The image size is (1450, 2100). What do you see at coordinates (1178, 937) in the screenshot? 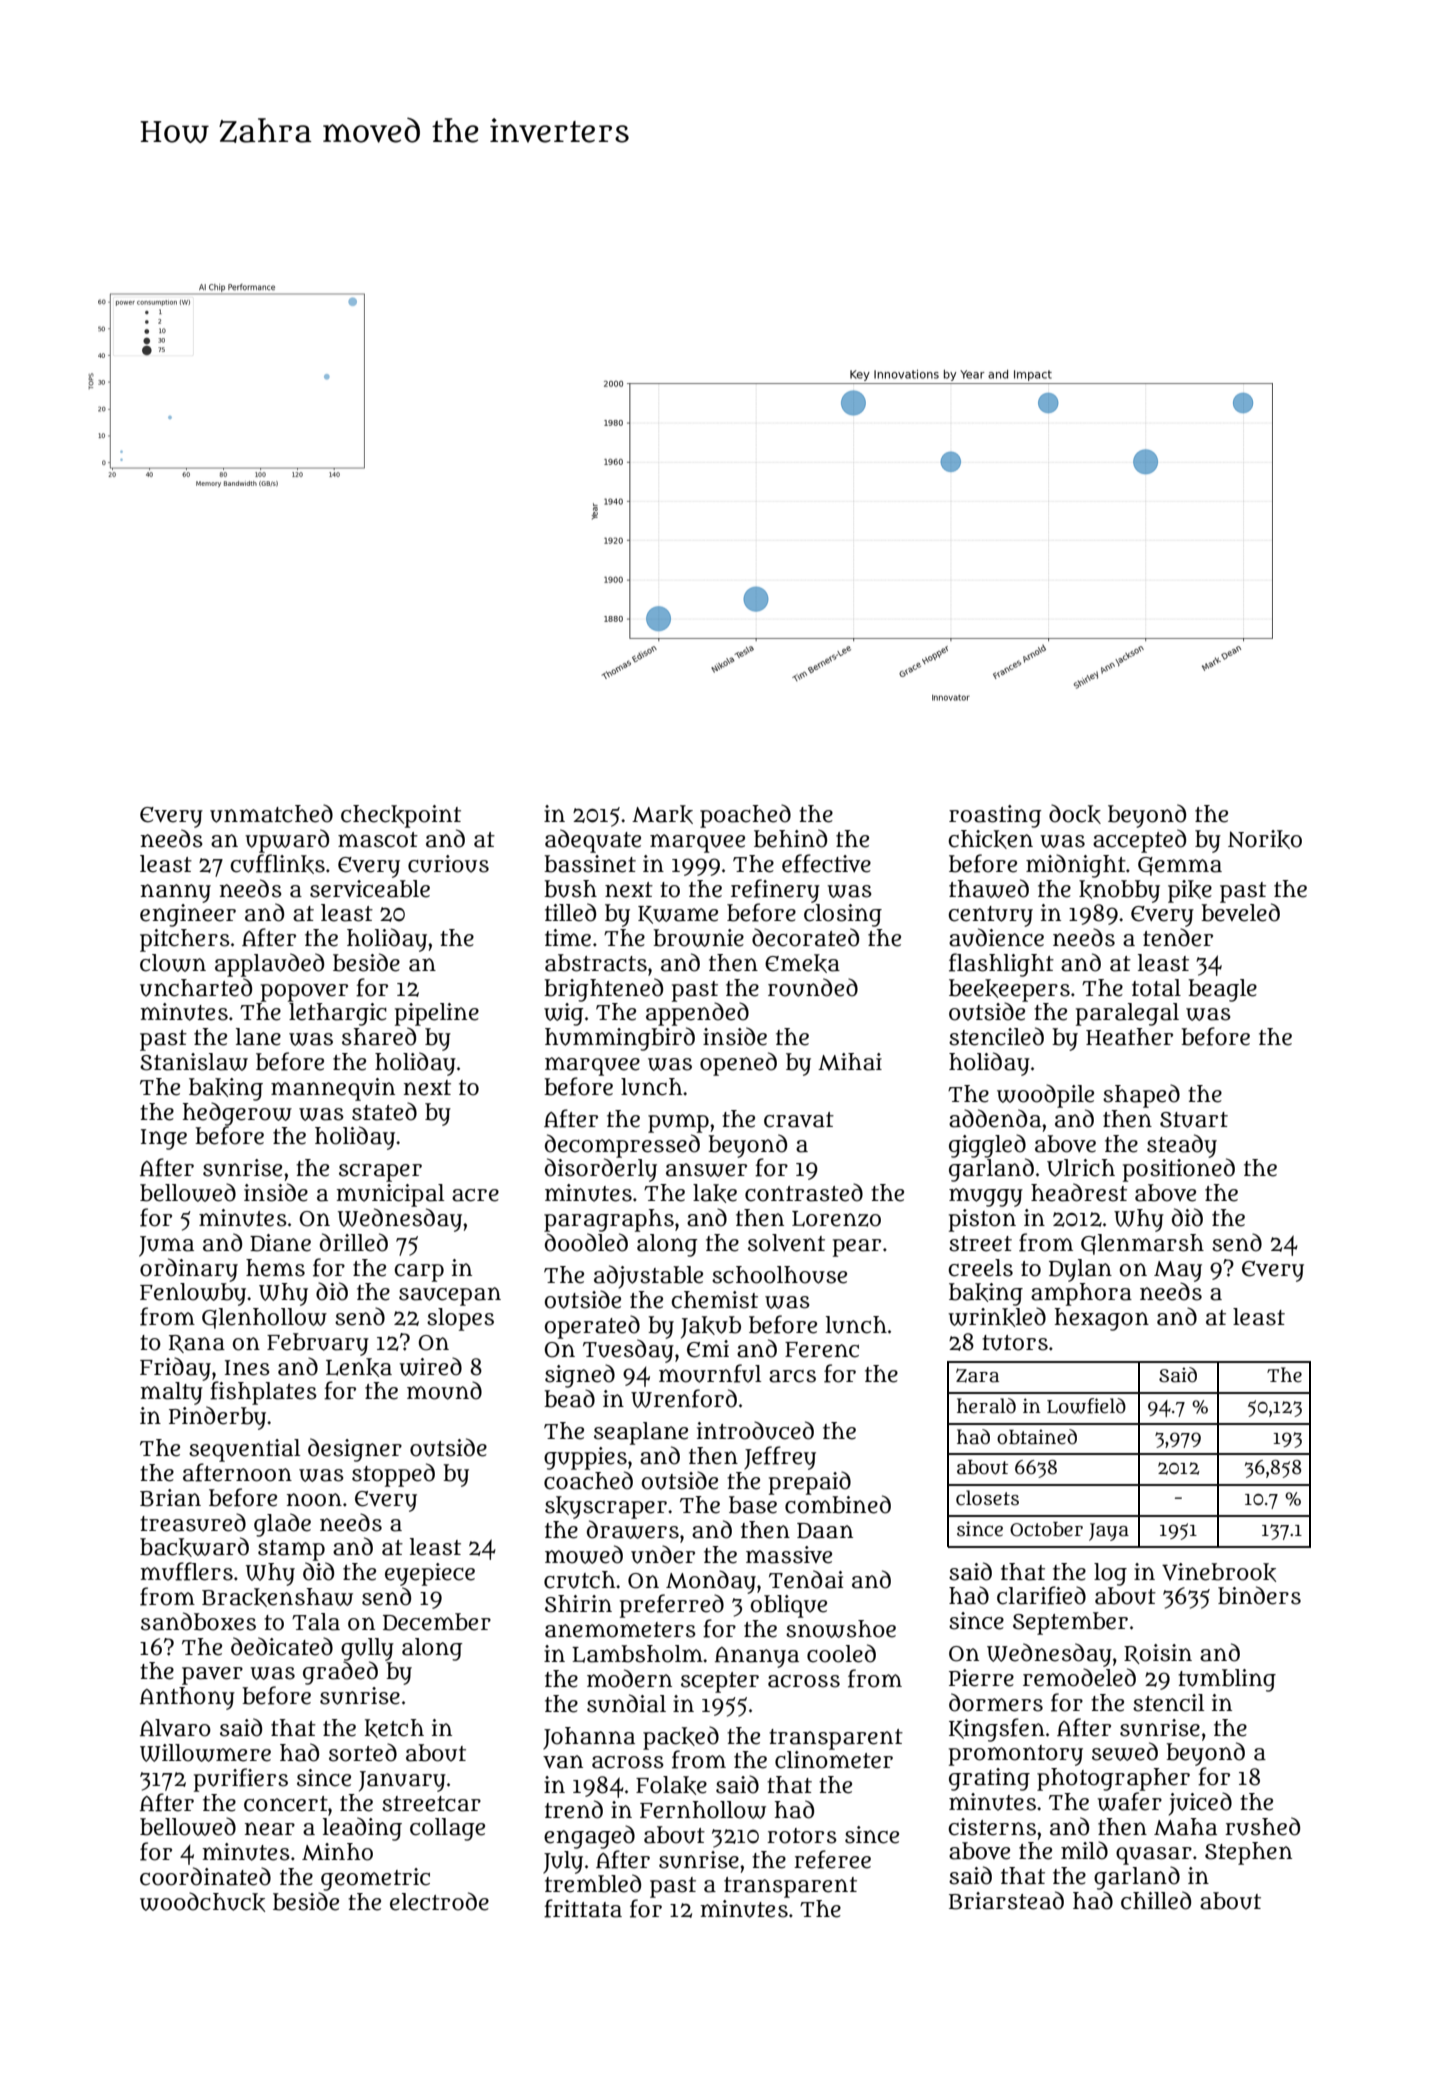
I see `tender` at bounding box center [1178, 937].
